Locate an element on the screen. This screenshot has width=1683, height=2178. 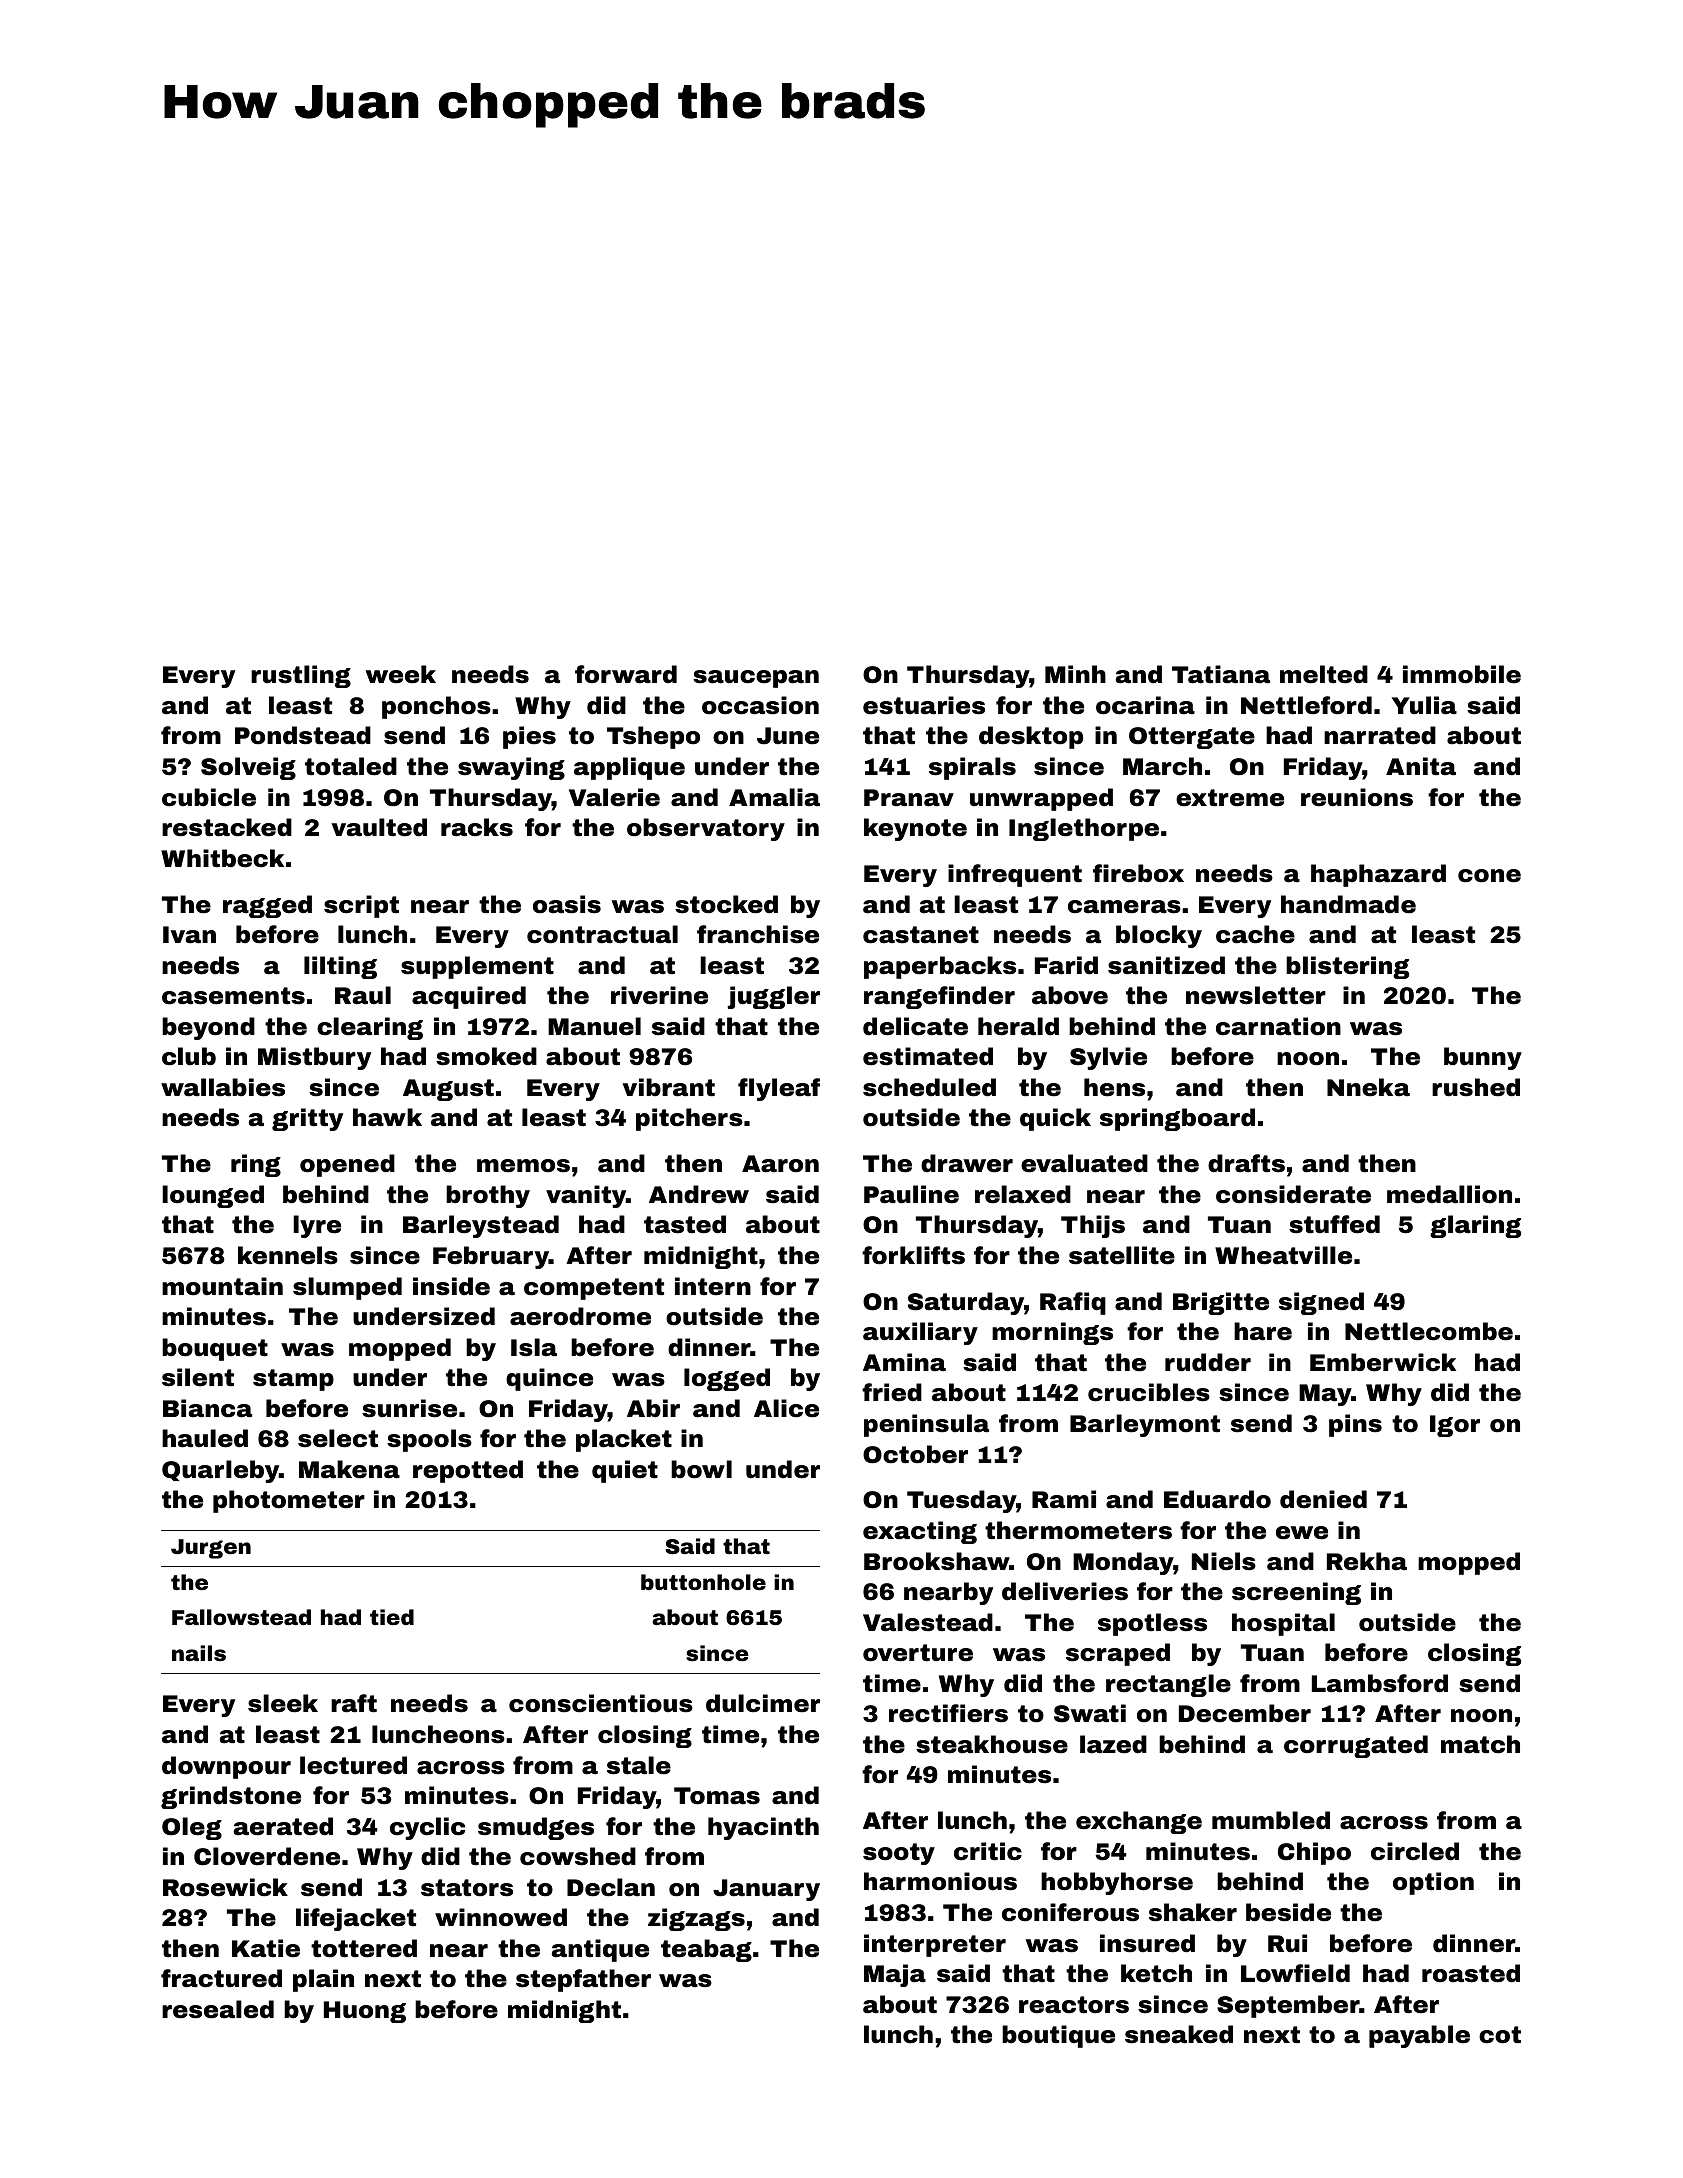
teabag is located at coordinates (706, 1950).
